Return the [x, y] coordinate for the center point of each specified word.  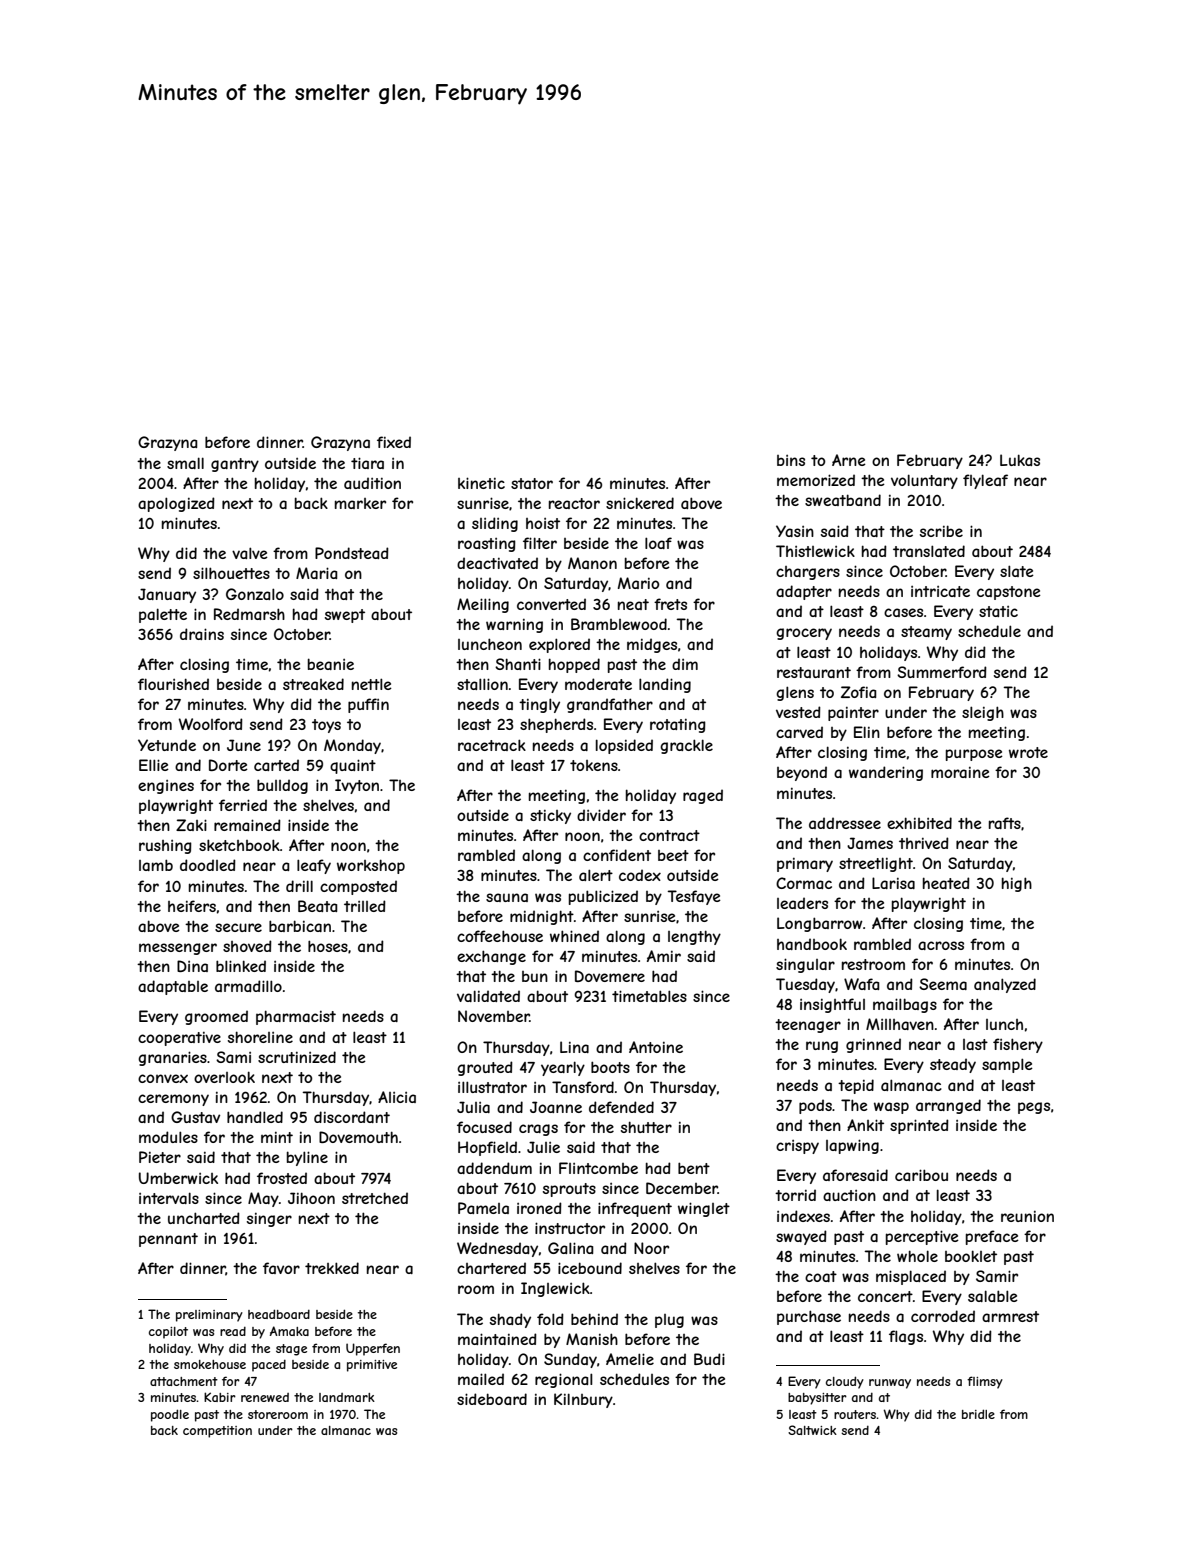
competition [217, 1432]
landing [665, 685]
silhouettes [231, 573]
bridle [978, 1414]
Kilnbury [583, 1400]
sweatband [843, 500]
